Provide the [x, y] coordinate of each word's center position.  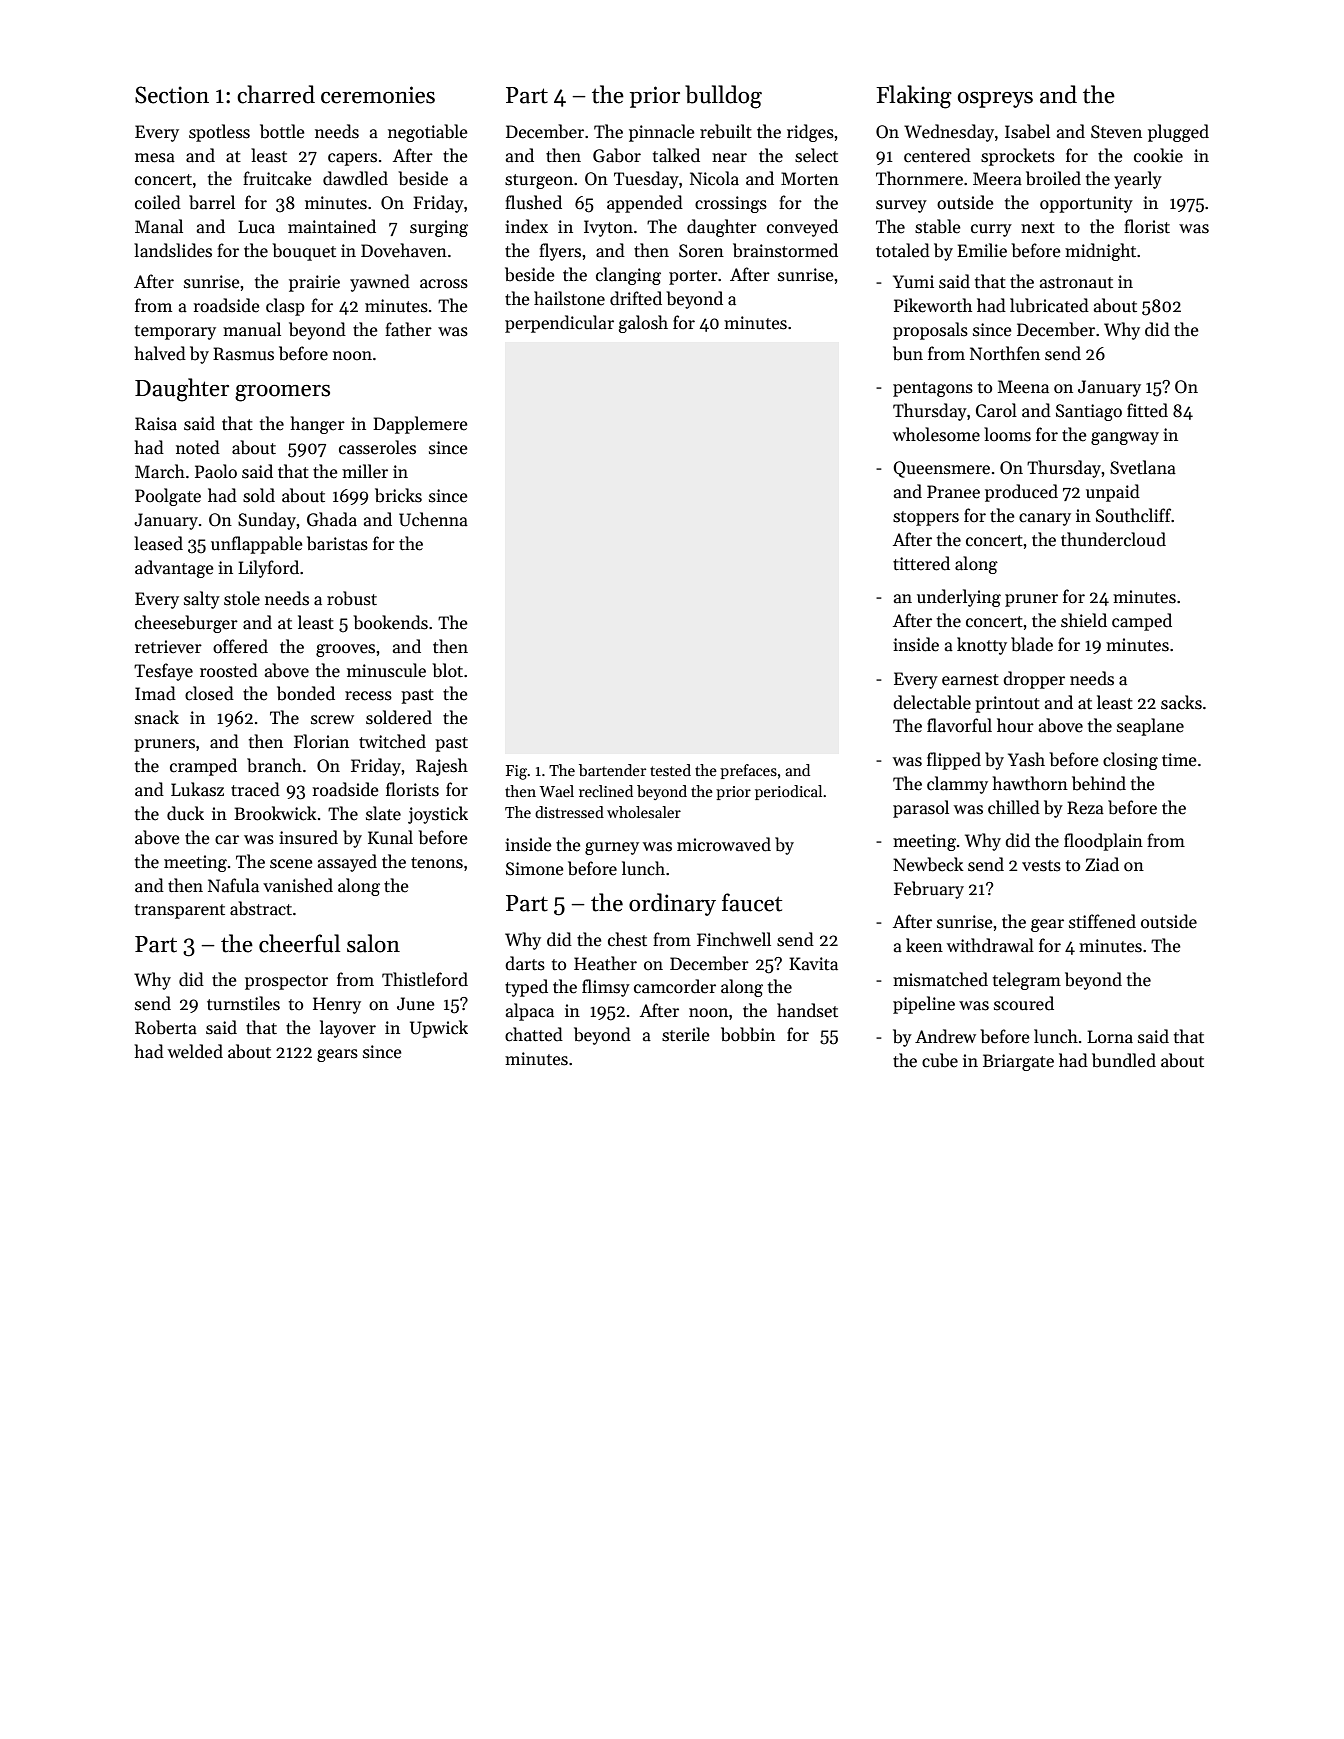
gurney [612, 848]
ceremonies [378, 95]
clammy [957, 785]
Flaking [914, 97]
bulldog [723, 97]
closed [209, 693]
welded [195, 1051]
